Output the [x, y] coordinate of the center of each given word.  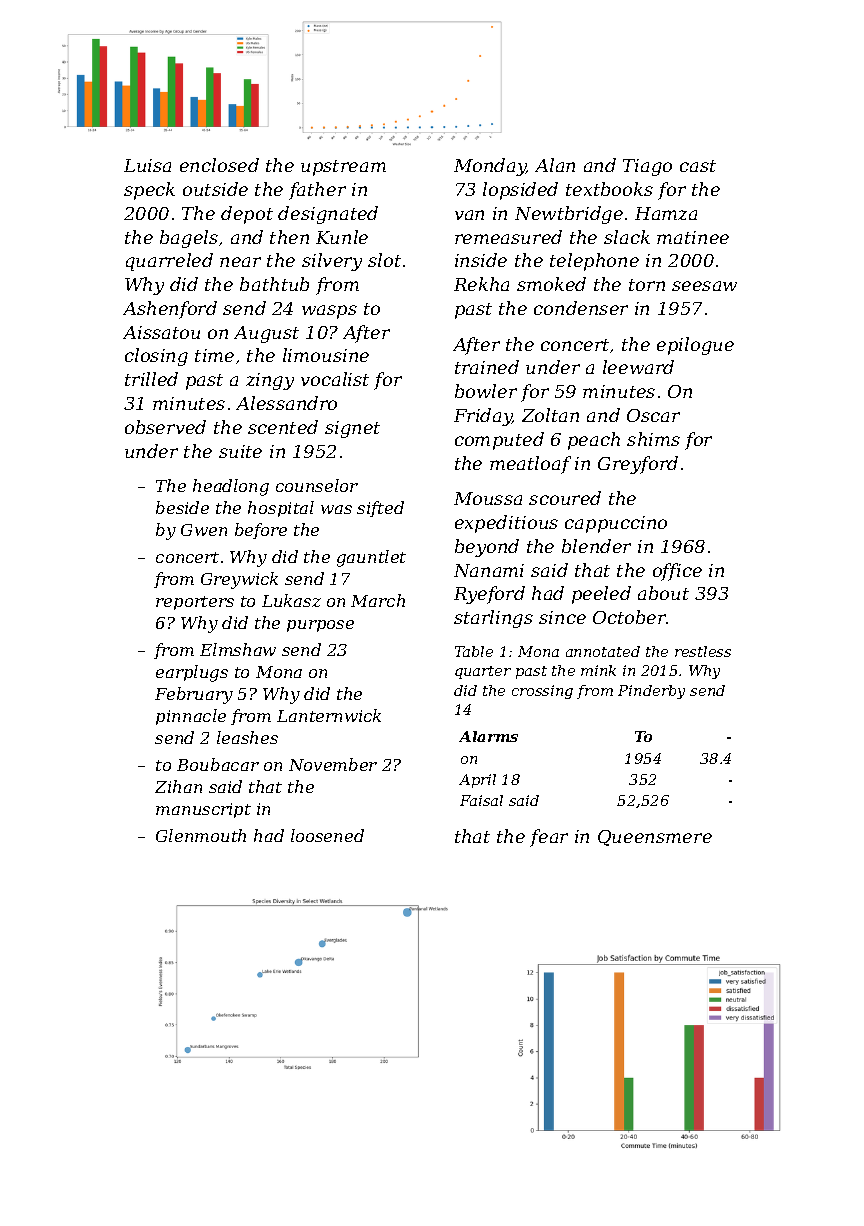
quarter [483, 672]
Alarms [488, 736]
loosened [327, 835]
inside [481, 260]
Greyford [638, 465]
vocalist [335, 379]
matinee [693, 237]
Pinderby [651, 692]
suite [240, 451]
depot [247, 215]
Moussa [488, 498]
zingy [270, 381]
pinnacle [191, 717]
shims [653, 439]
